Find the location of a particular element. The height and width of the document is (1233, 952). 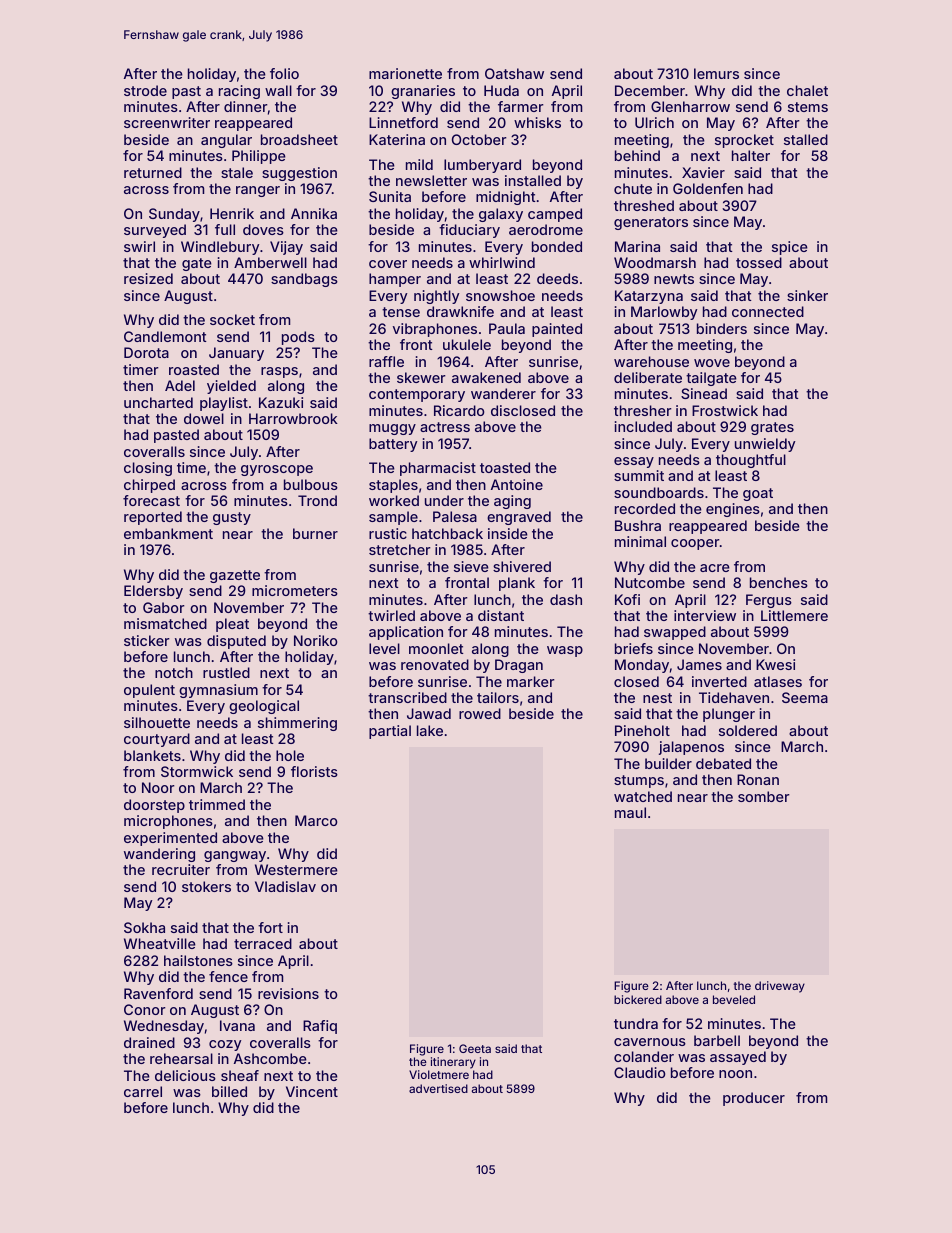

Sokha is located at coordinates (144, 927).
